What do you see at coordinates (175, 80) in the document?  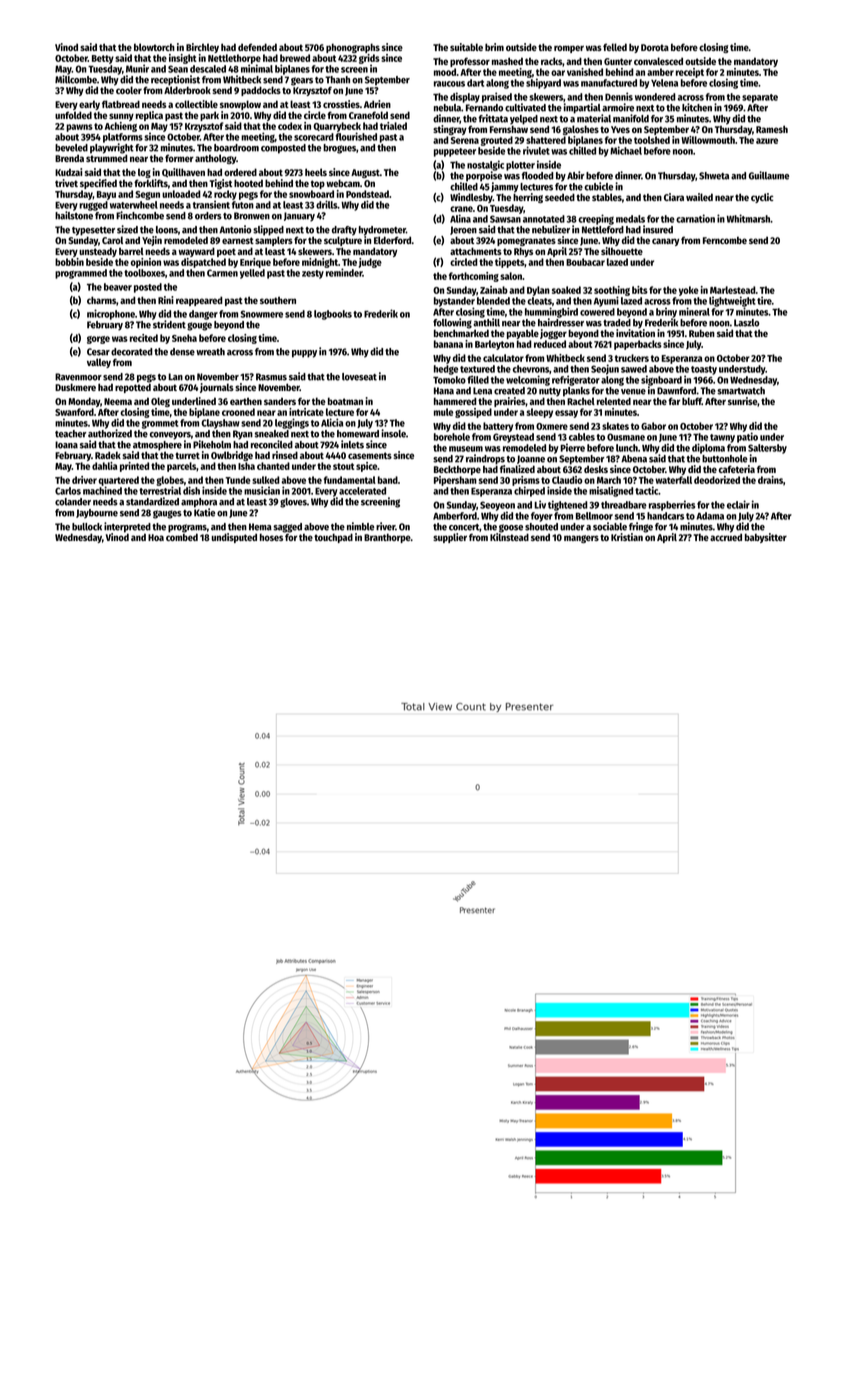 I see `receptionist` at bounding box center [175, 80].
